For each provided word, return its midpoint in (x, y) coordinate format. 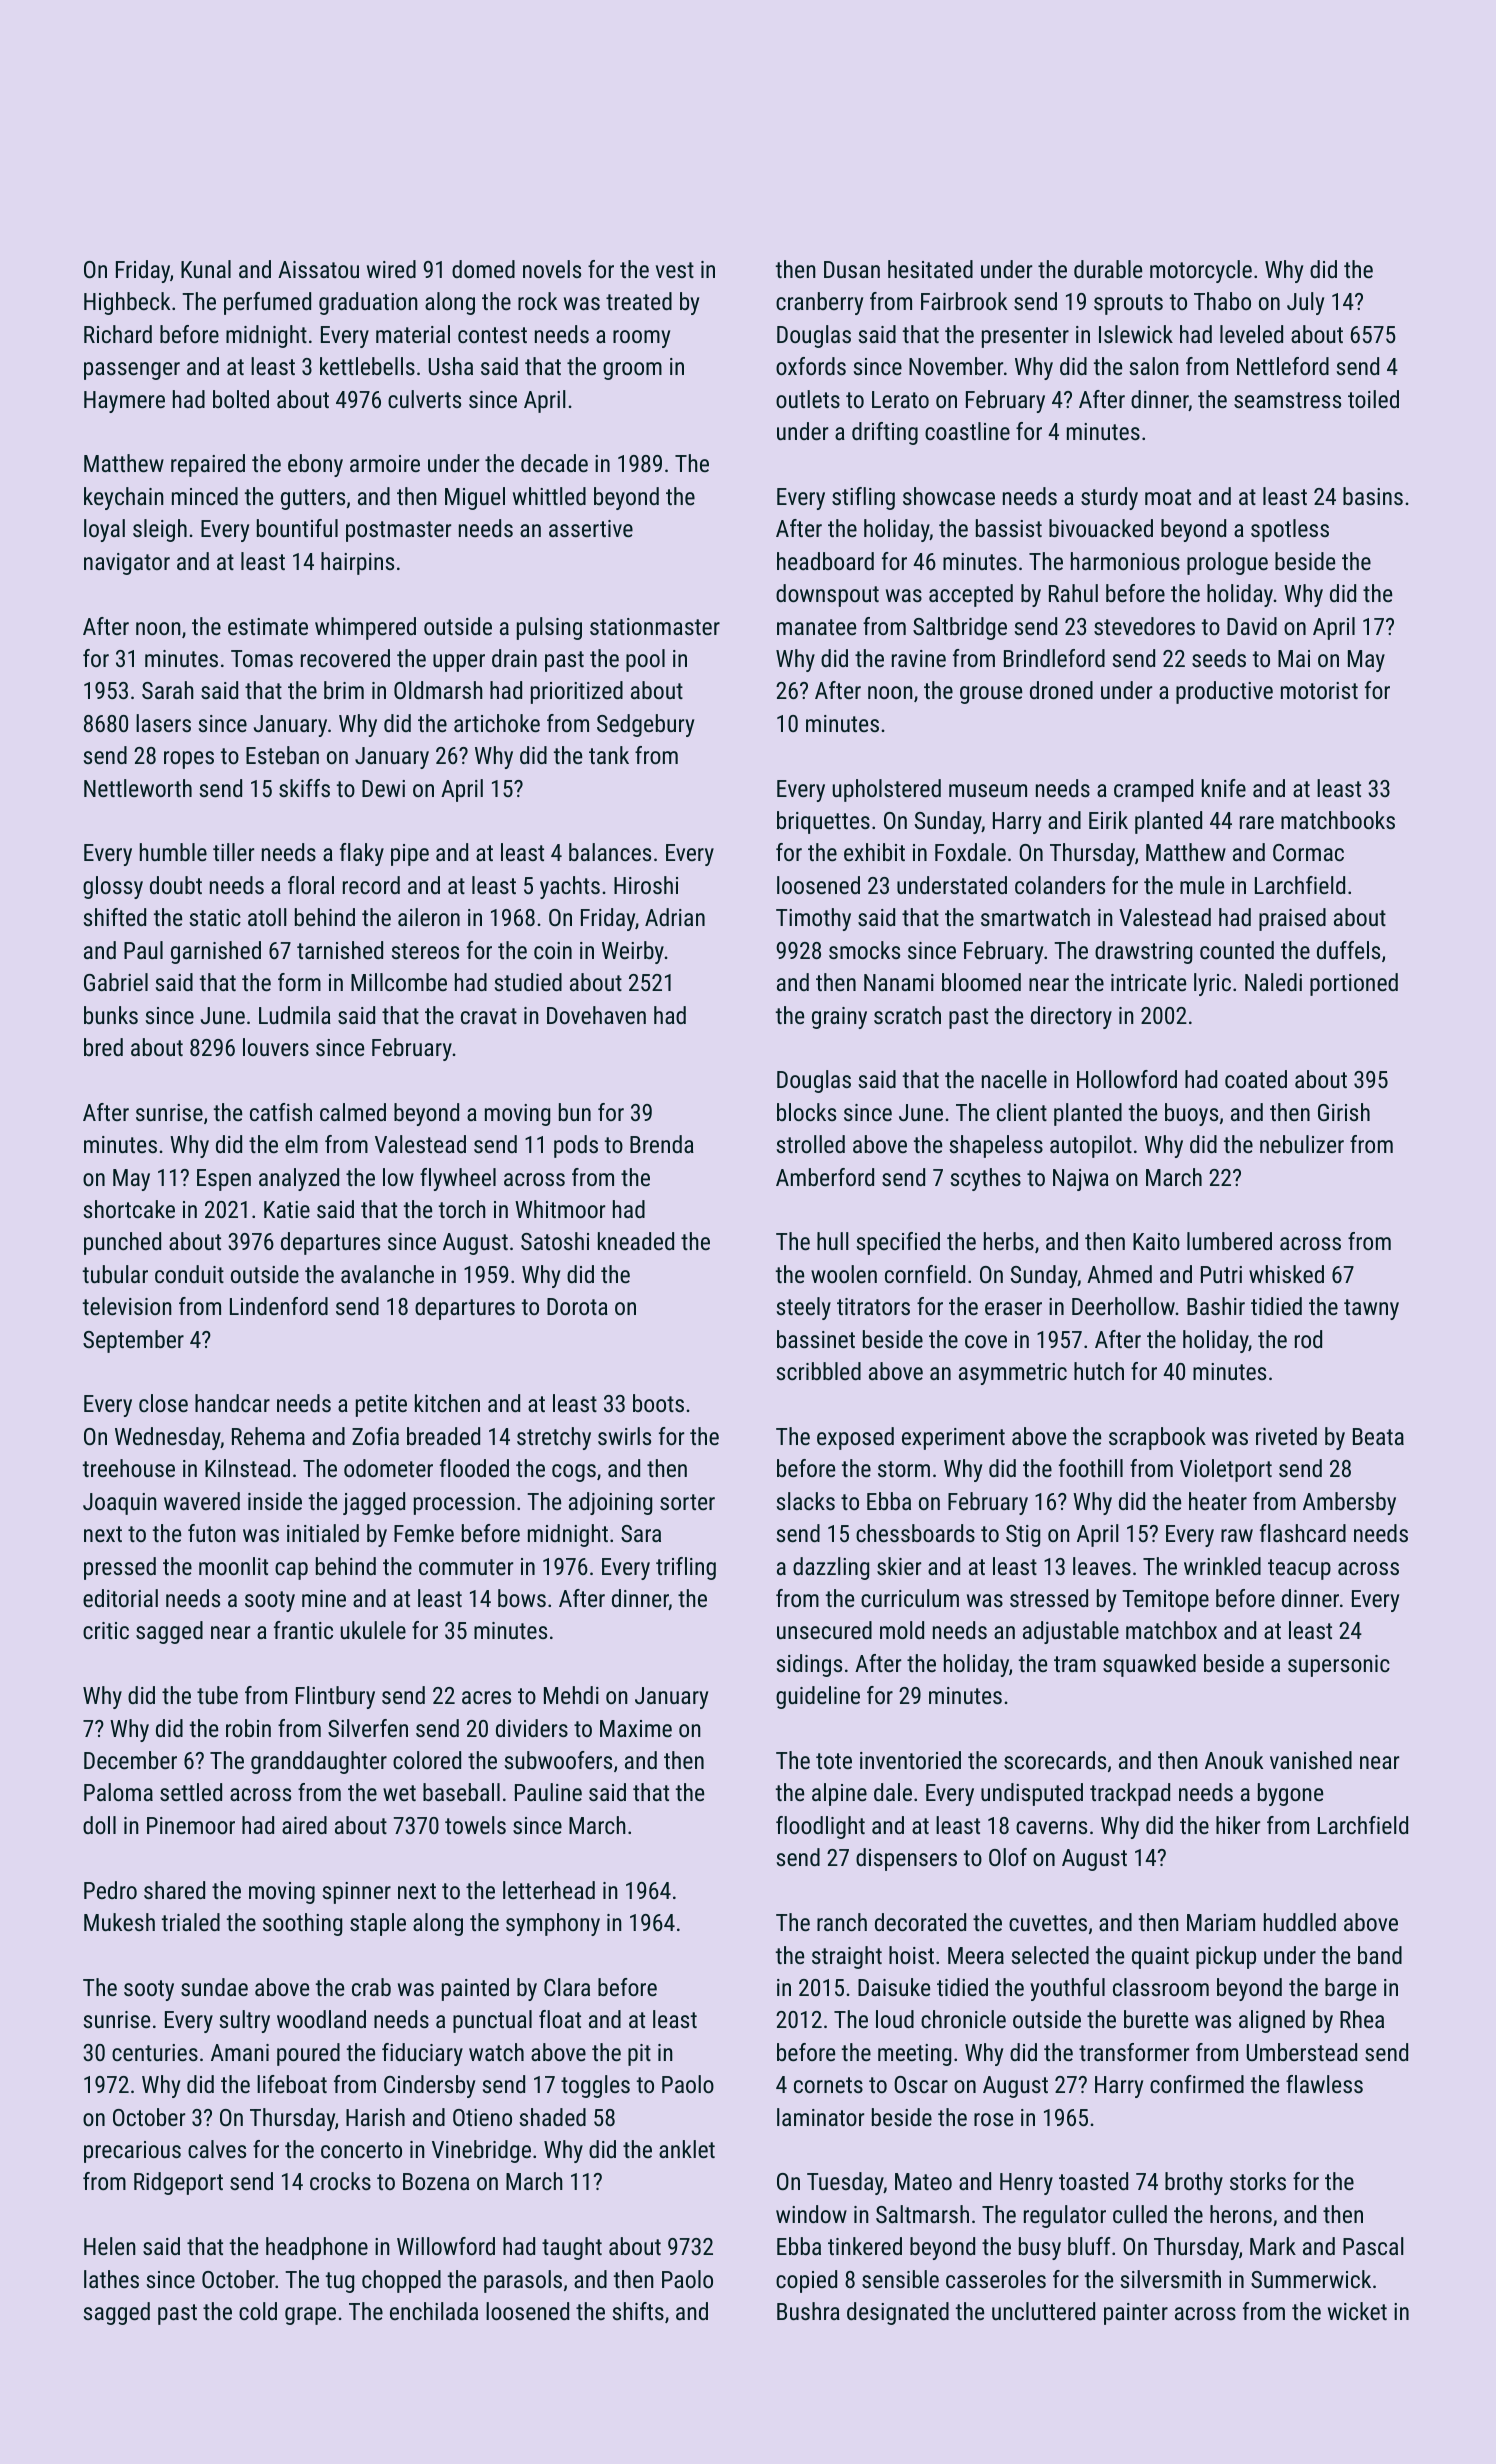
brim (344, 690)
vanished (1311, 1760)
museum (988, 790)
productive (1224, 692)
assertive (591, 528)
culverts (424, 399)
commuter (466, 1567)
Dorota (577, 1306)
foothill (1091, 1468)
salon (1154, 366)
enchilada (434, 2311)
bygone (1290, 1794)
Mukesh (119, 1922)
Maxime (636, 1728)
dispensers (906, 1859)
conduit (189, 1274)
